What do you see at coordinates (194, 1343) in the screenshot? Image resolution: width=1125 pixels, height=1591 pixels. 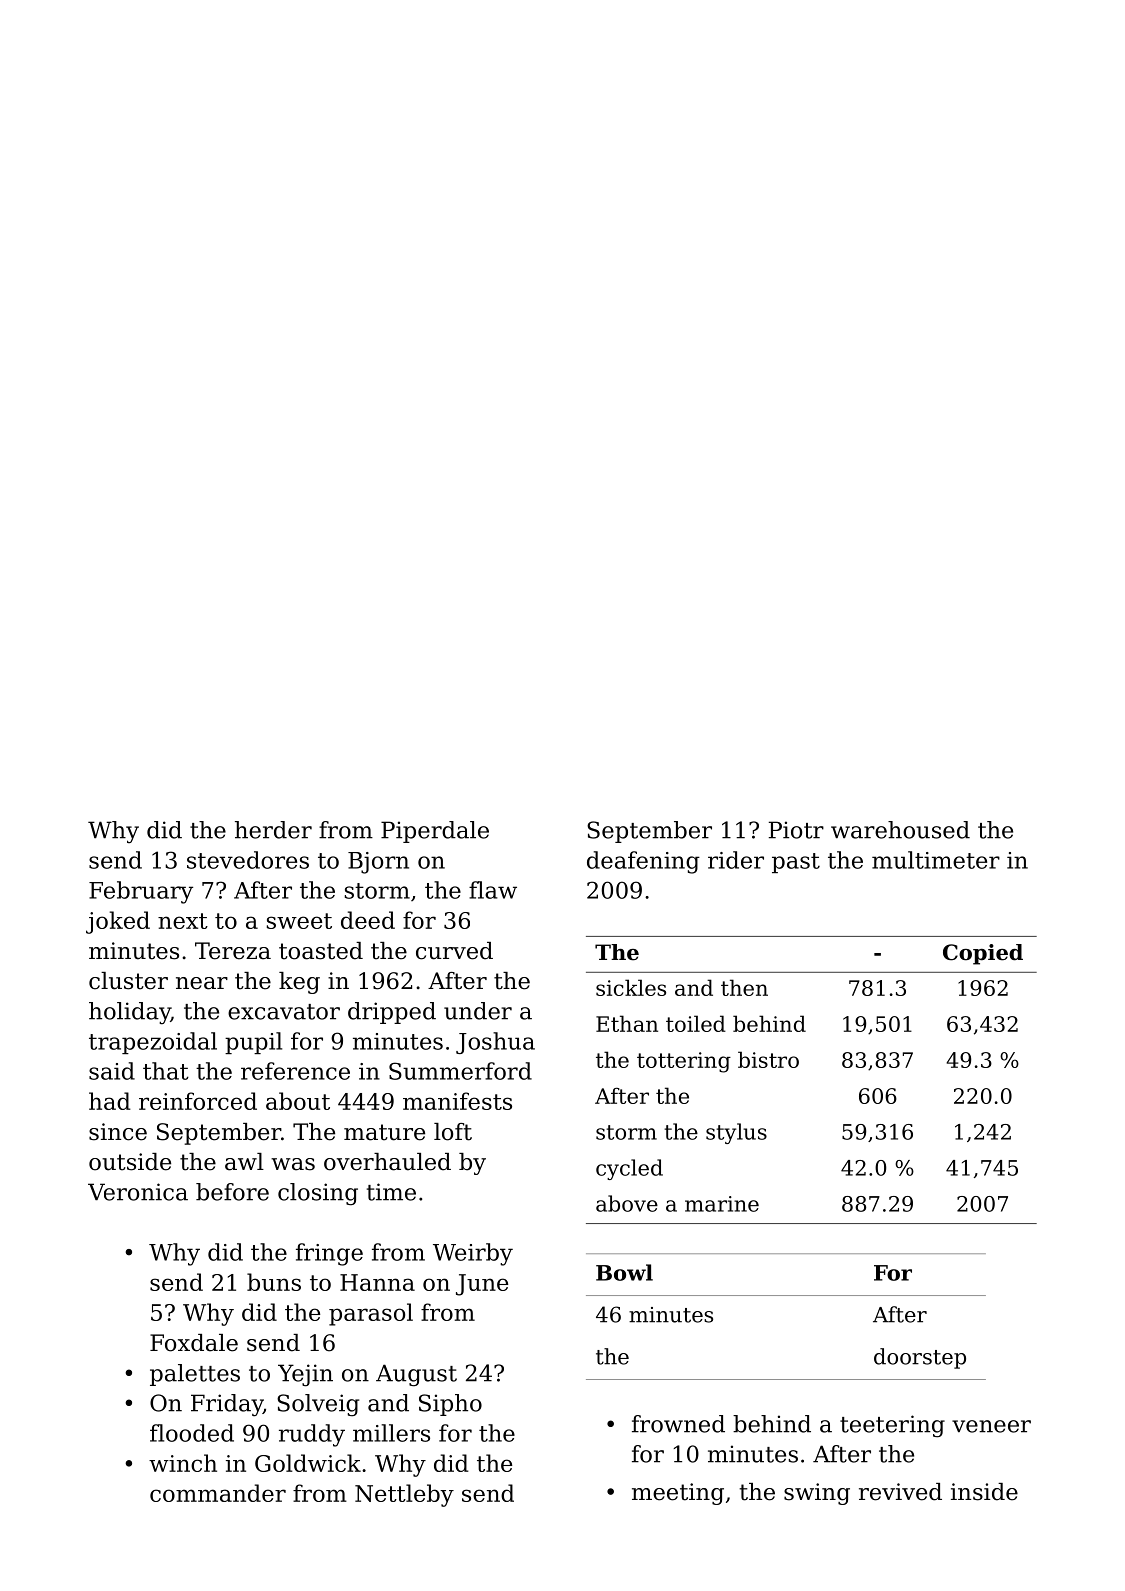 I see `Foxdale` at bounding box center [194, 1343].
